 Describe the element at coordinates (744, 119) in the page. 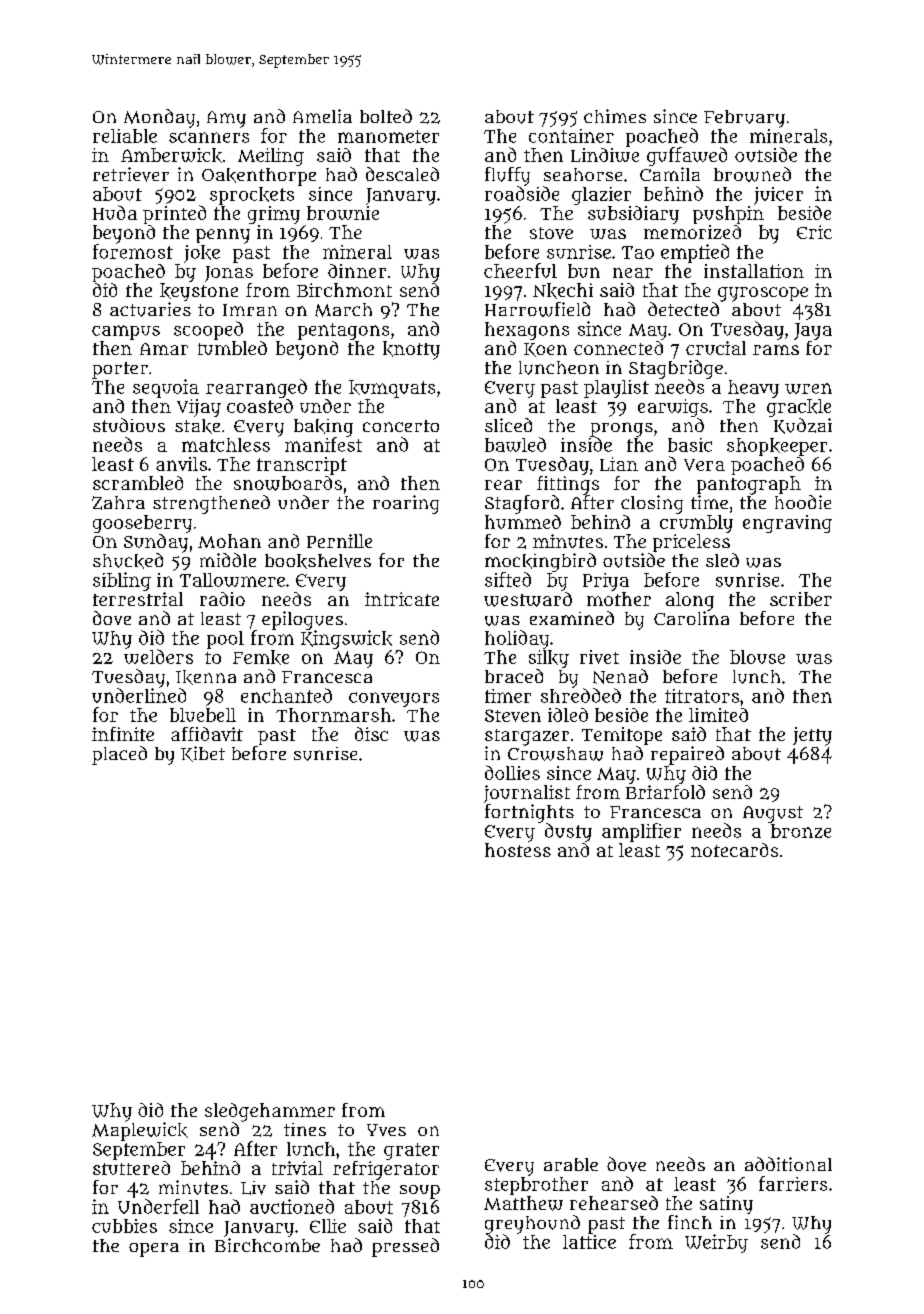

I see `February` at that location.
